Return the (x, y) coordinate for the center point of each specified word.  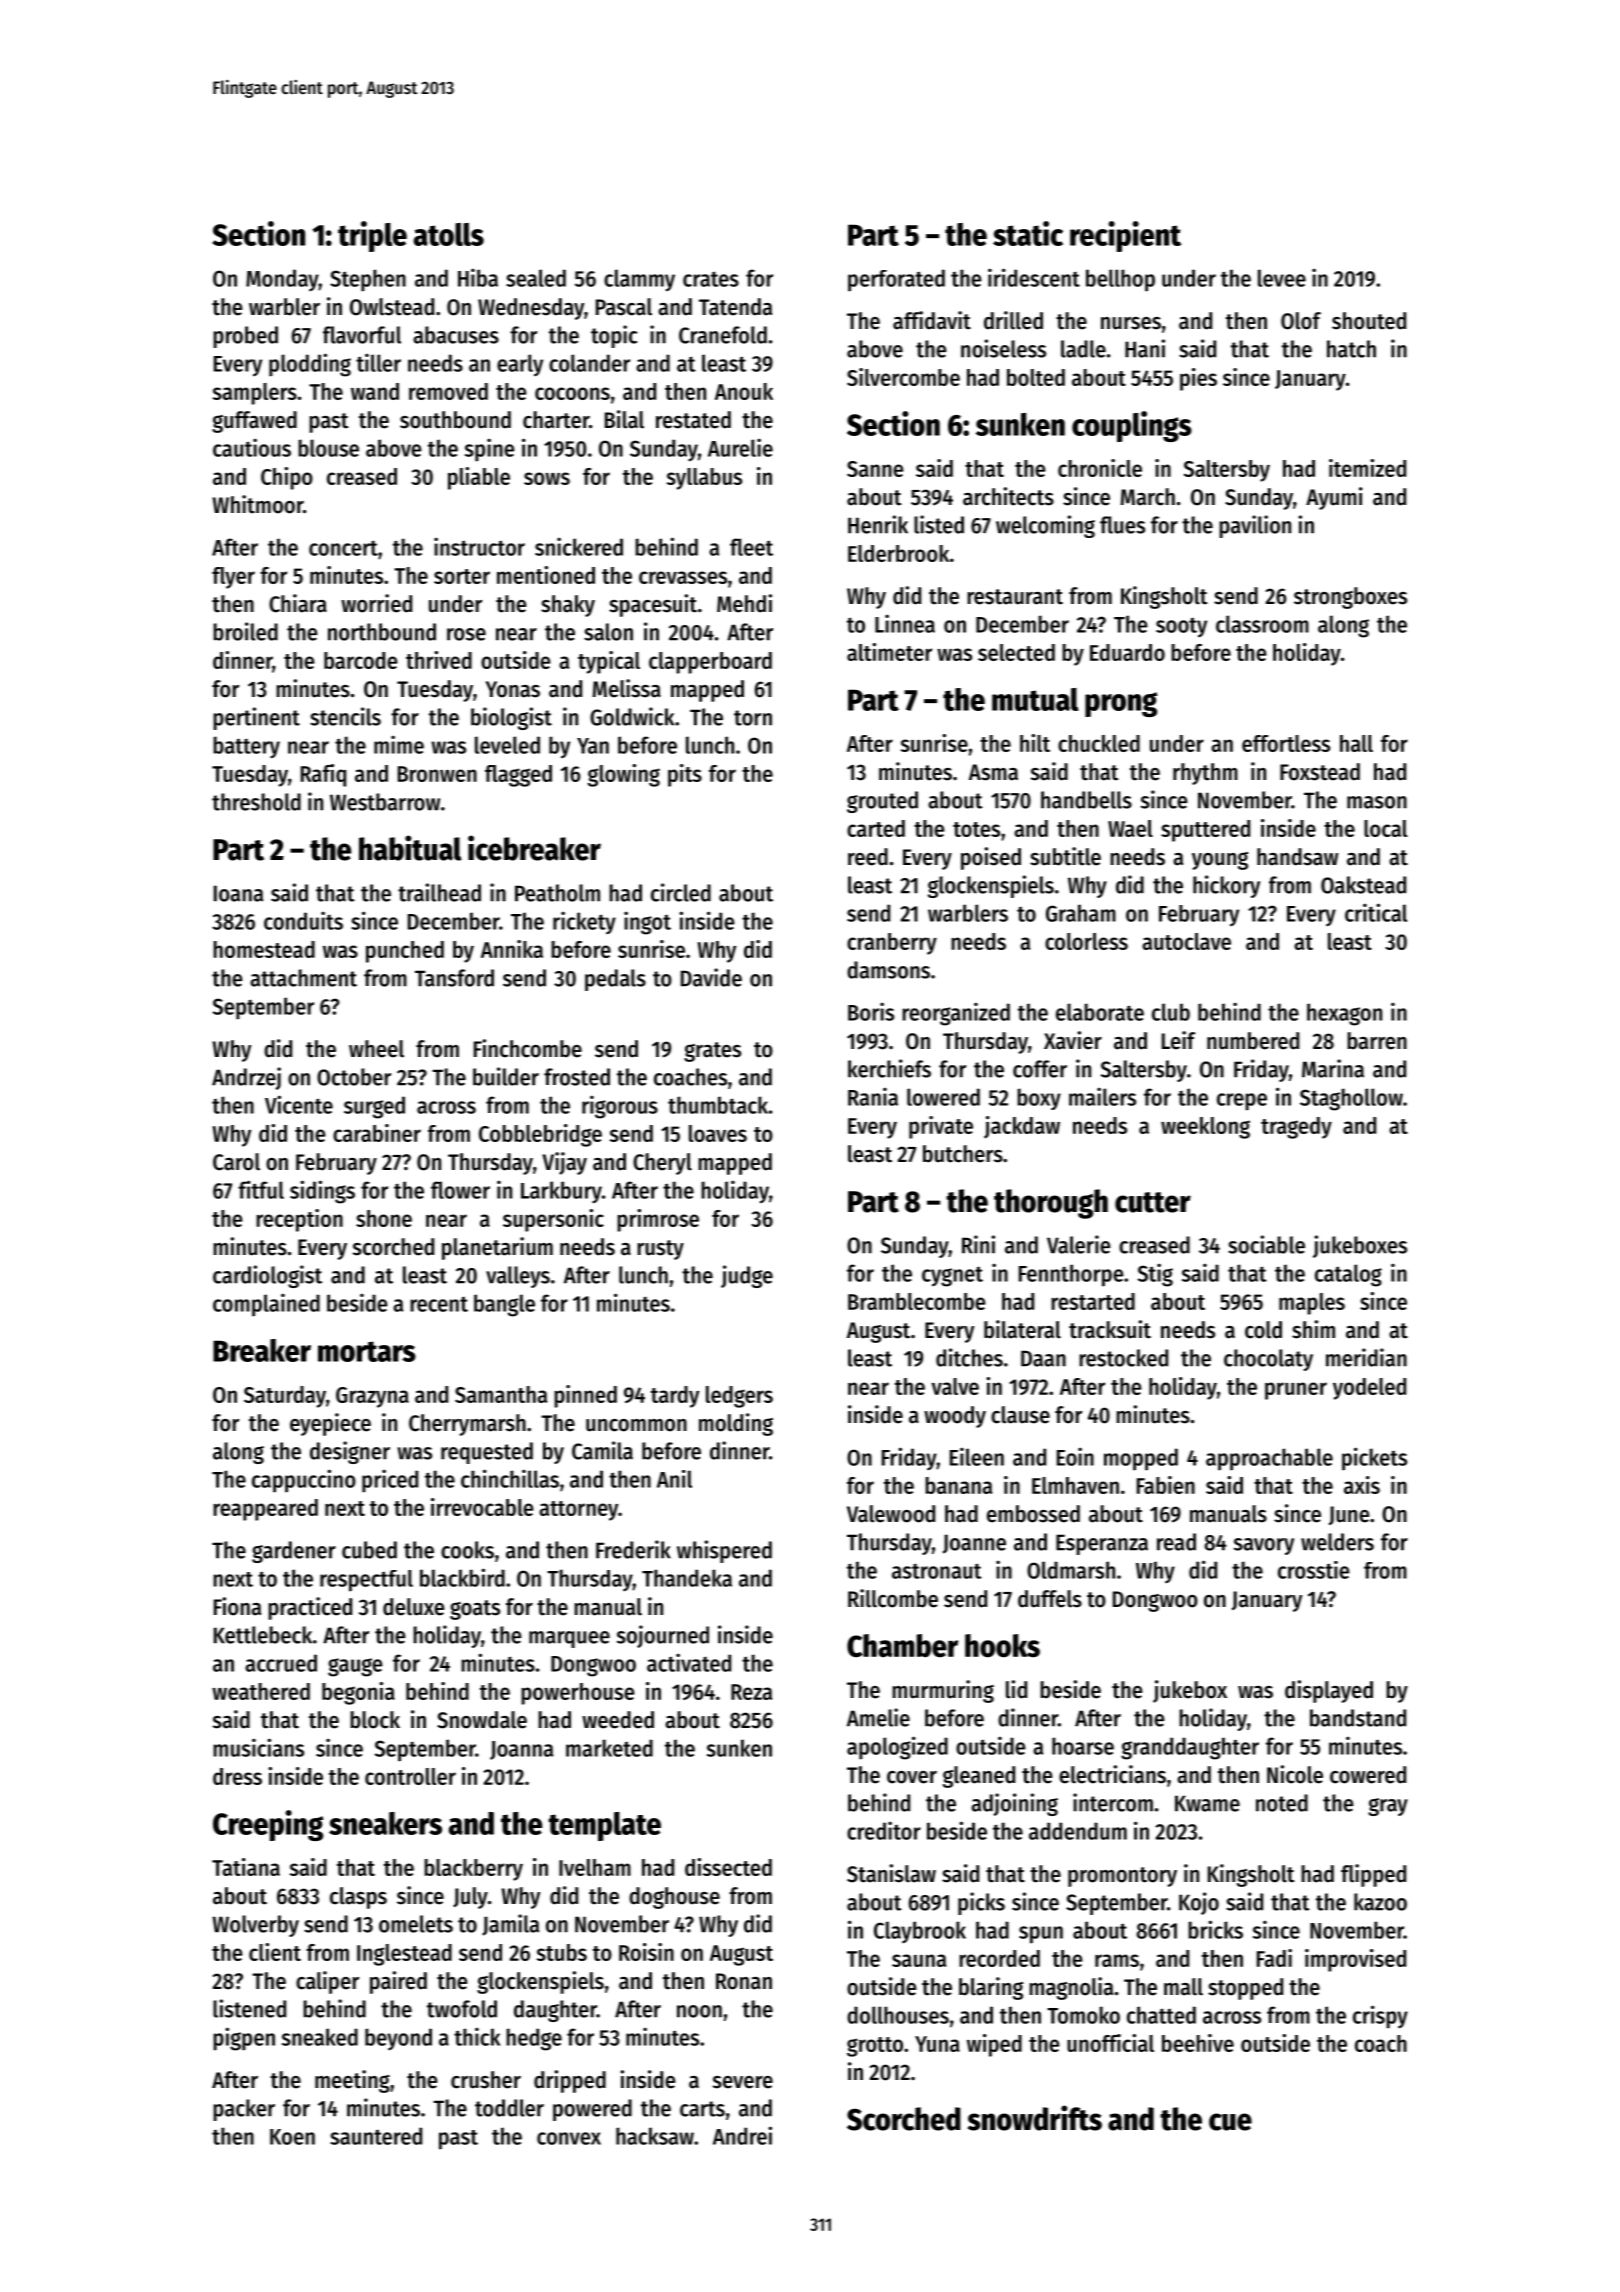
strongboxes (1350, 598)
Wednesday (531, 309)
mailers (1102, 1096)
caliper (327, 1982)
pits (685, 775)
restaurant (1015, 597)
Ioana (238, 893)
